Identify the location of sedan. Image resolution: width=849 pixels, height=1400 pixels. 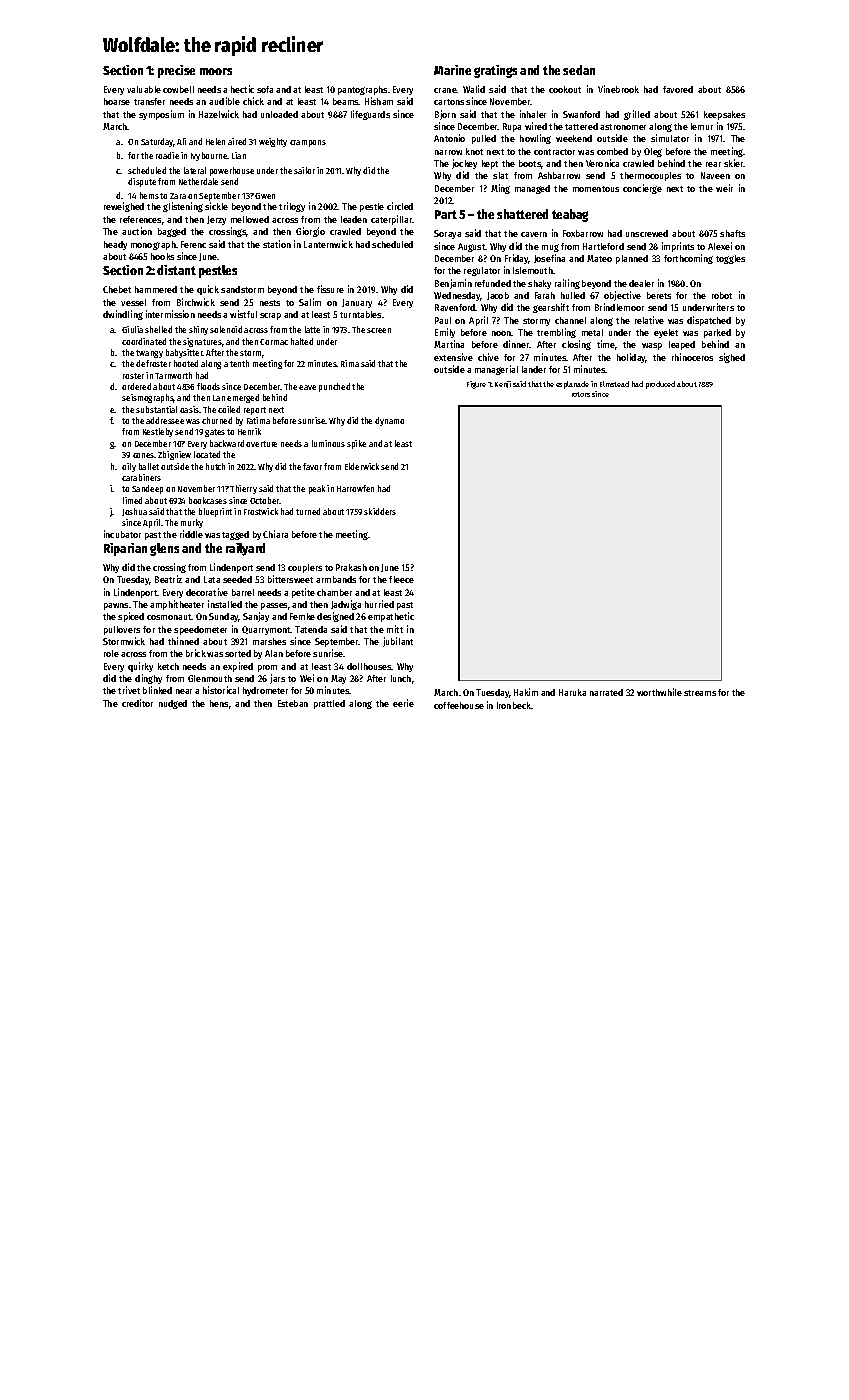
(579, 70).
